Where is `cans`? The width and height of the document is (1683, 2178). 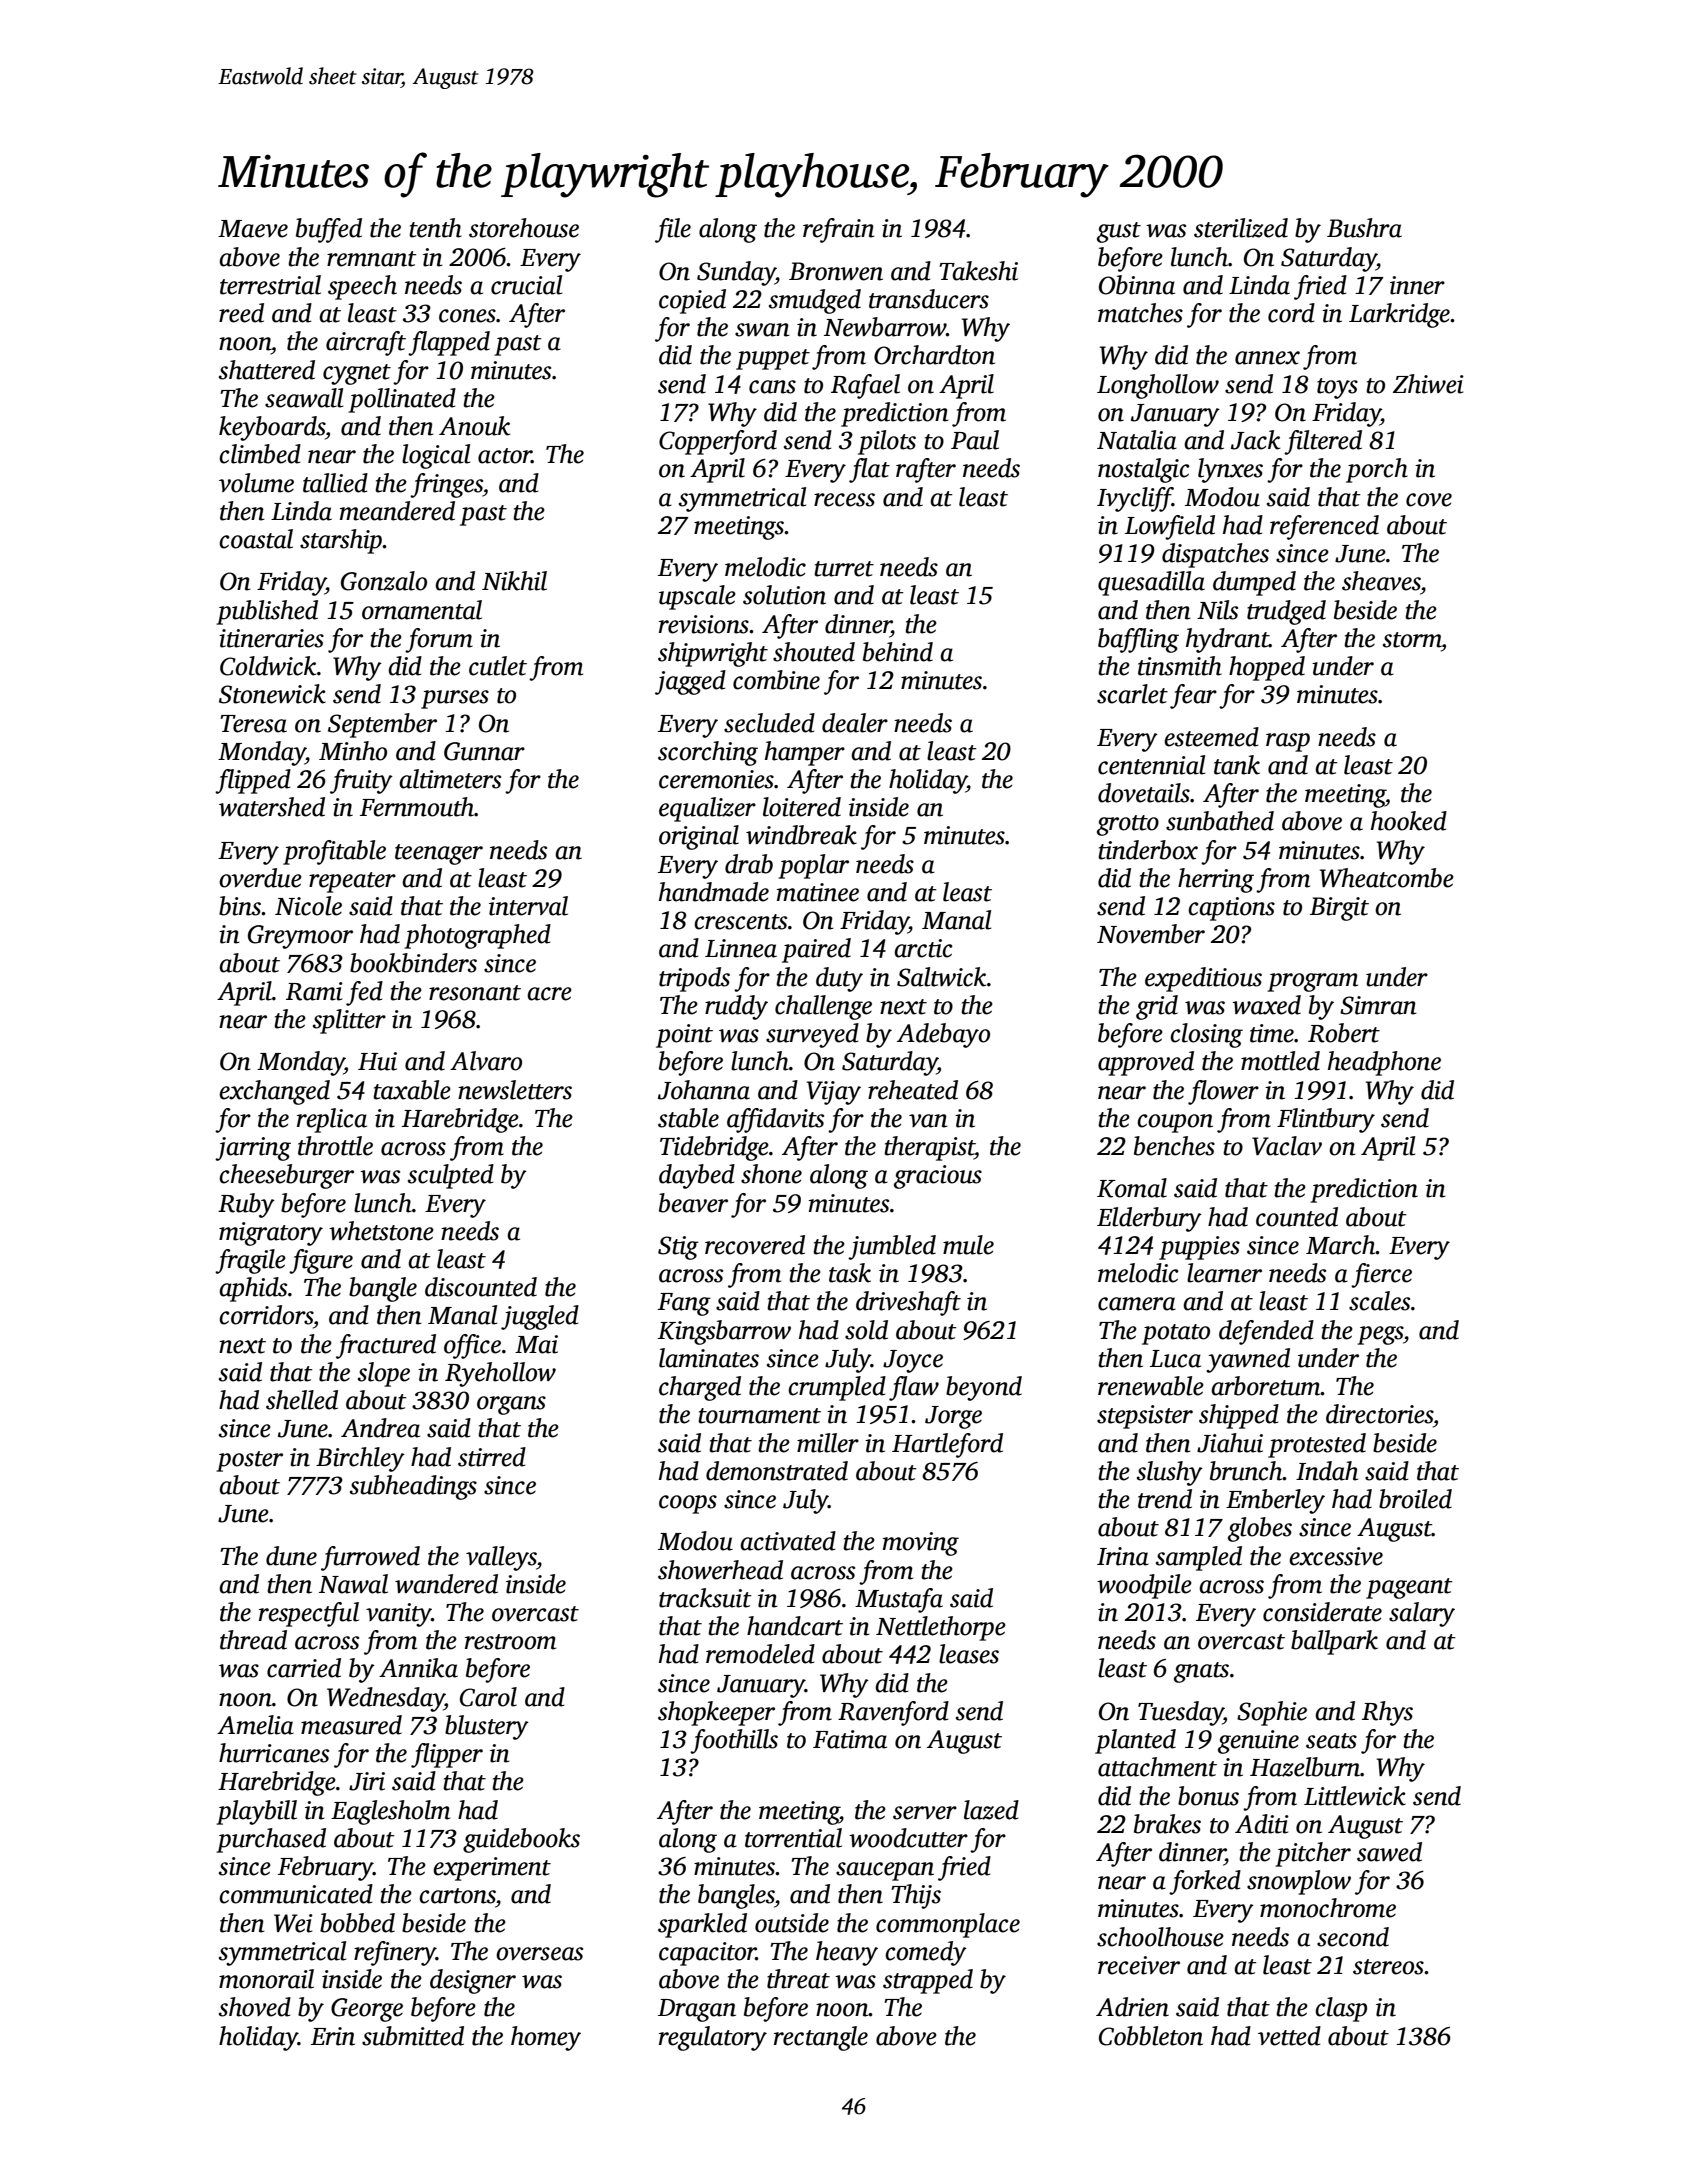
cans is located at coordinates (772, 387).
